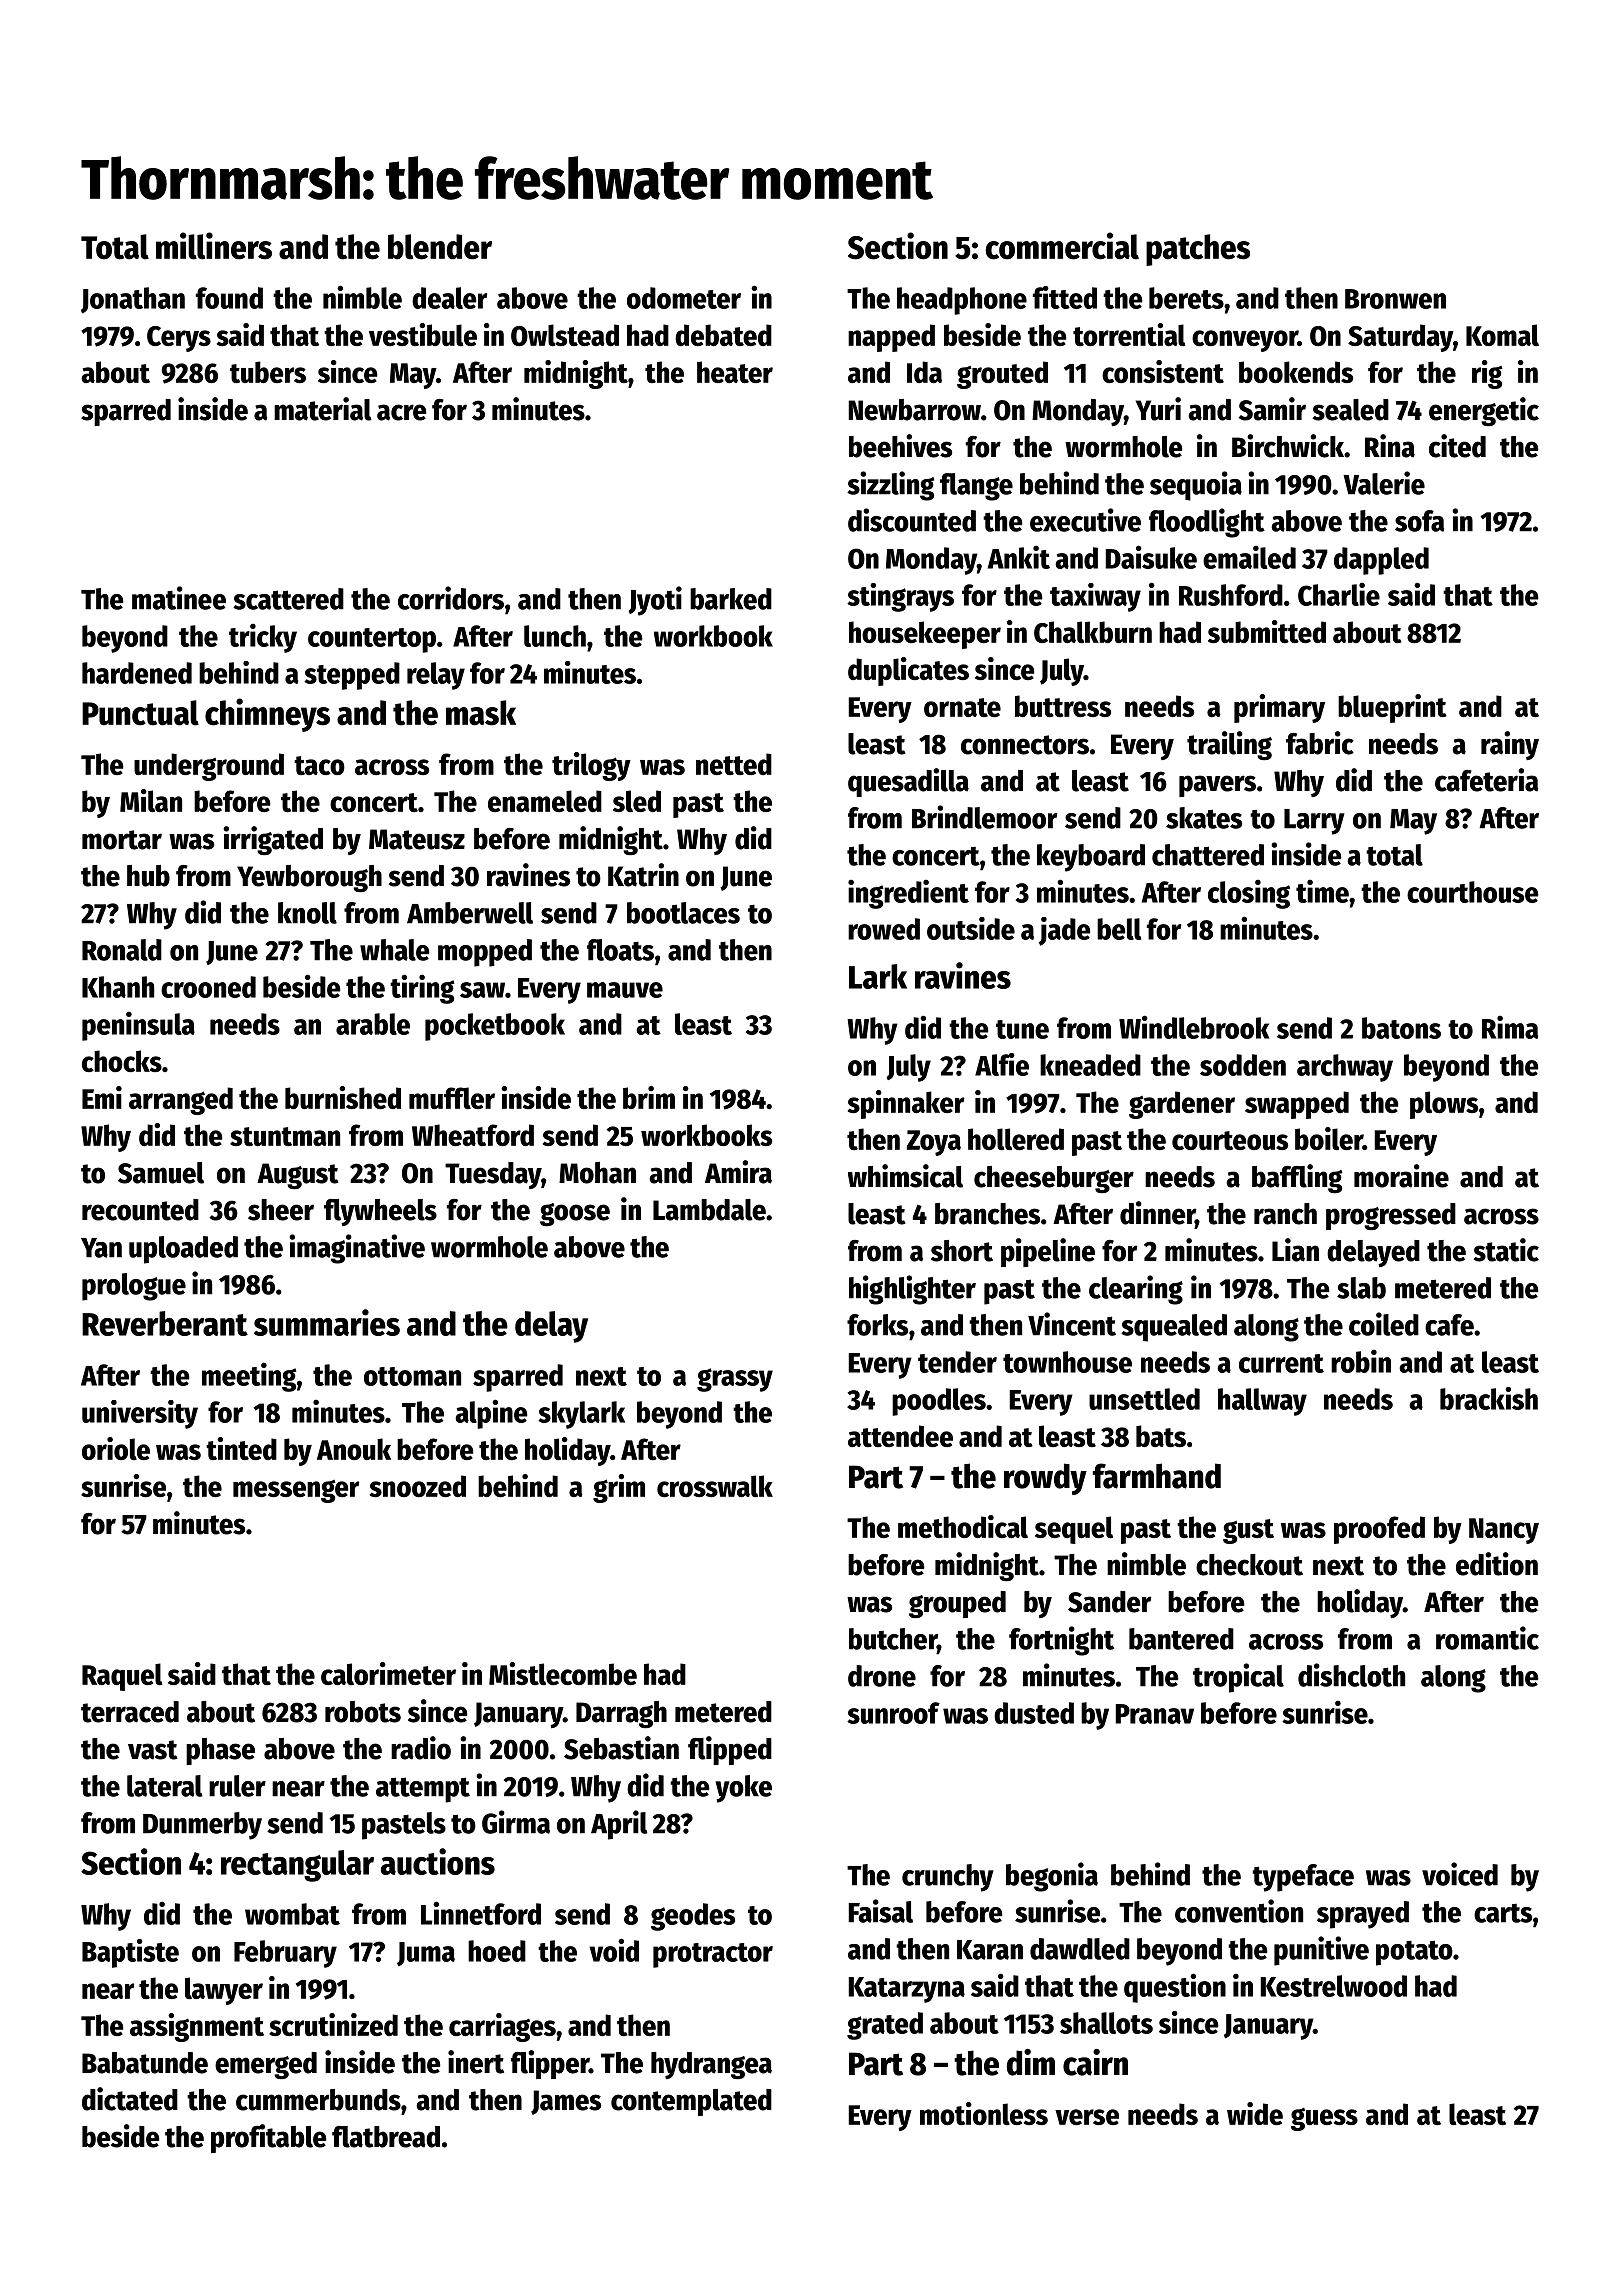 Image resolution: width=1620 pixels, height=2292 pixels. What do you see at coordinates (1154, 1714) in the screenshot?
I see `Pranav` at bounding box center [1154, 1714].
